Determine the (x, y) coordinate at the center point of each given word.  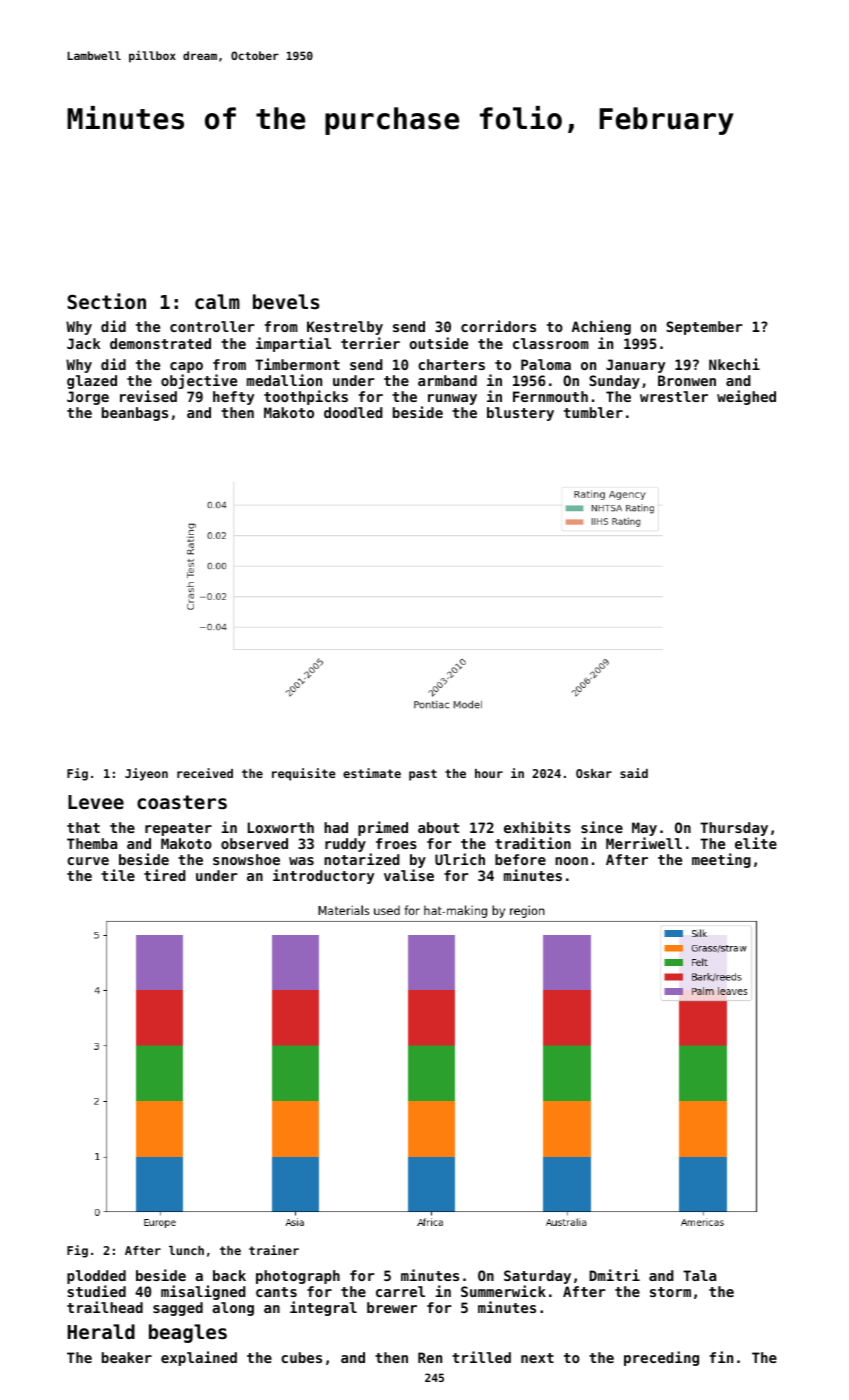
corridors (498, 326)
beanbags (135, 414)
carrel (400, 1291)
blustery (520, 414)
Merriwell (644, 843)
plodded (96, 1277)
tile (118, 875)
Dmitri (614, 1275)
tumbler (593, 412)
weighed (746, 397)
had (336, 827)
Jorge (88, 398)
